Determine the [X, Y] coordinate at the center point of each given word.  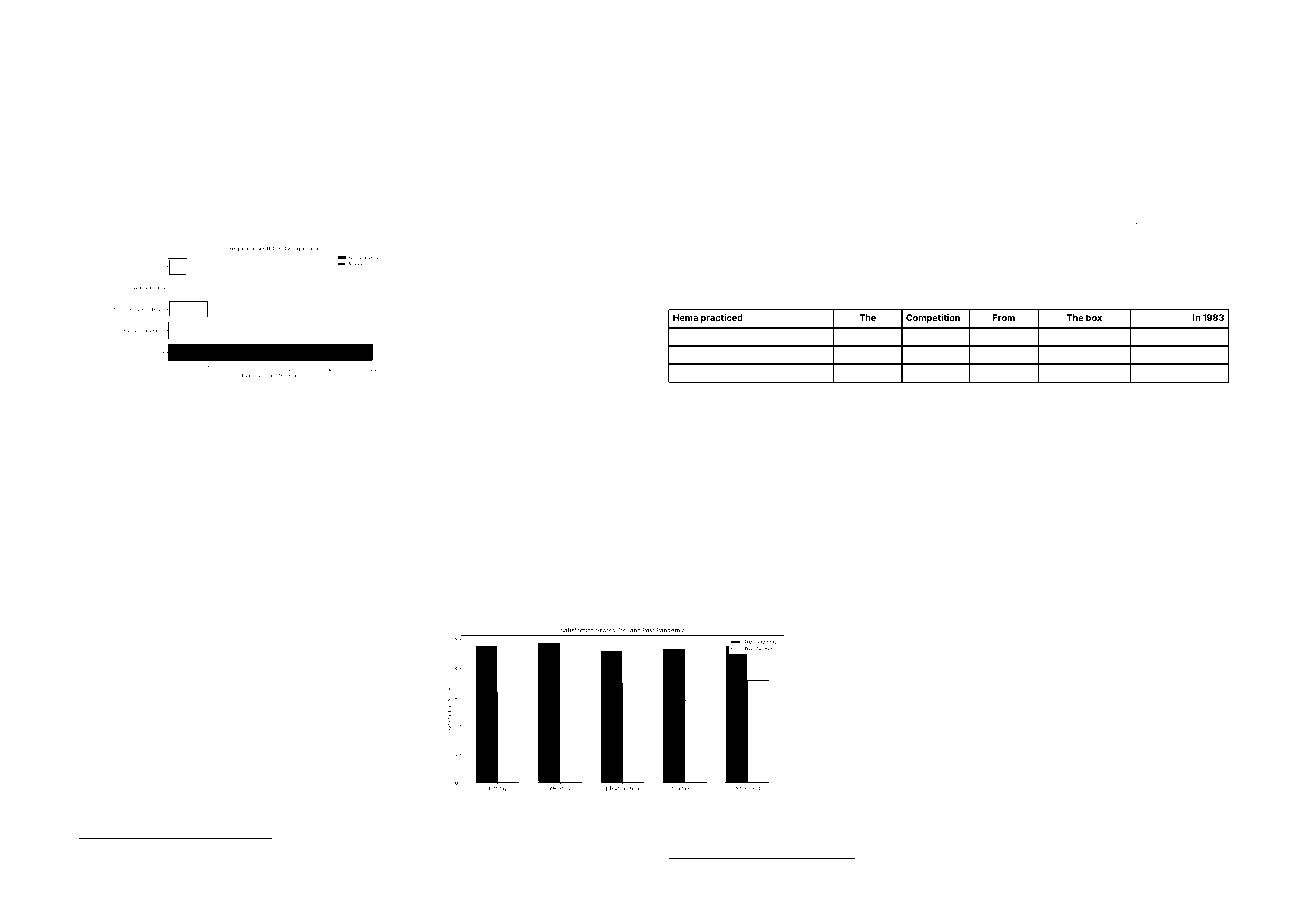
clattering [819, 448]
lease [236, 96]
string [1107, 448]
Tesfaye [687, 447]
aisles [1176, 160]
